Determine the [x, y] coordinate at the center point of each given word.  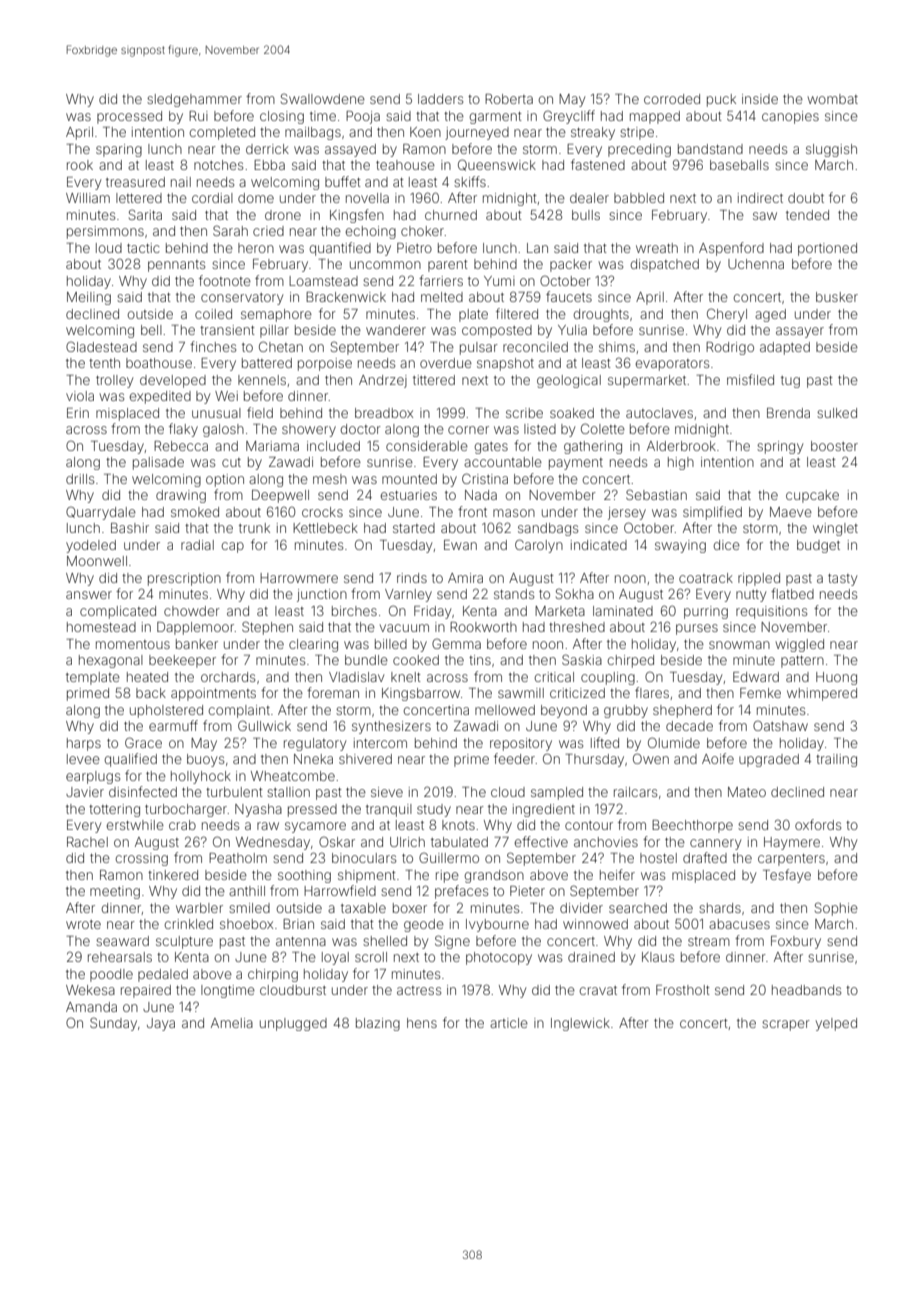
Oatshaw [780, 725]
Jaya [161, 1024]
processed [129, 117]
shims [617, 347]
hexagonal [111, 661]
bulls [586, 215]
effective [541, 841]
